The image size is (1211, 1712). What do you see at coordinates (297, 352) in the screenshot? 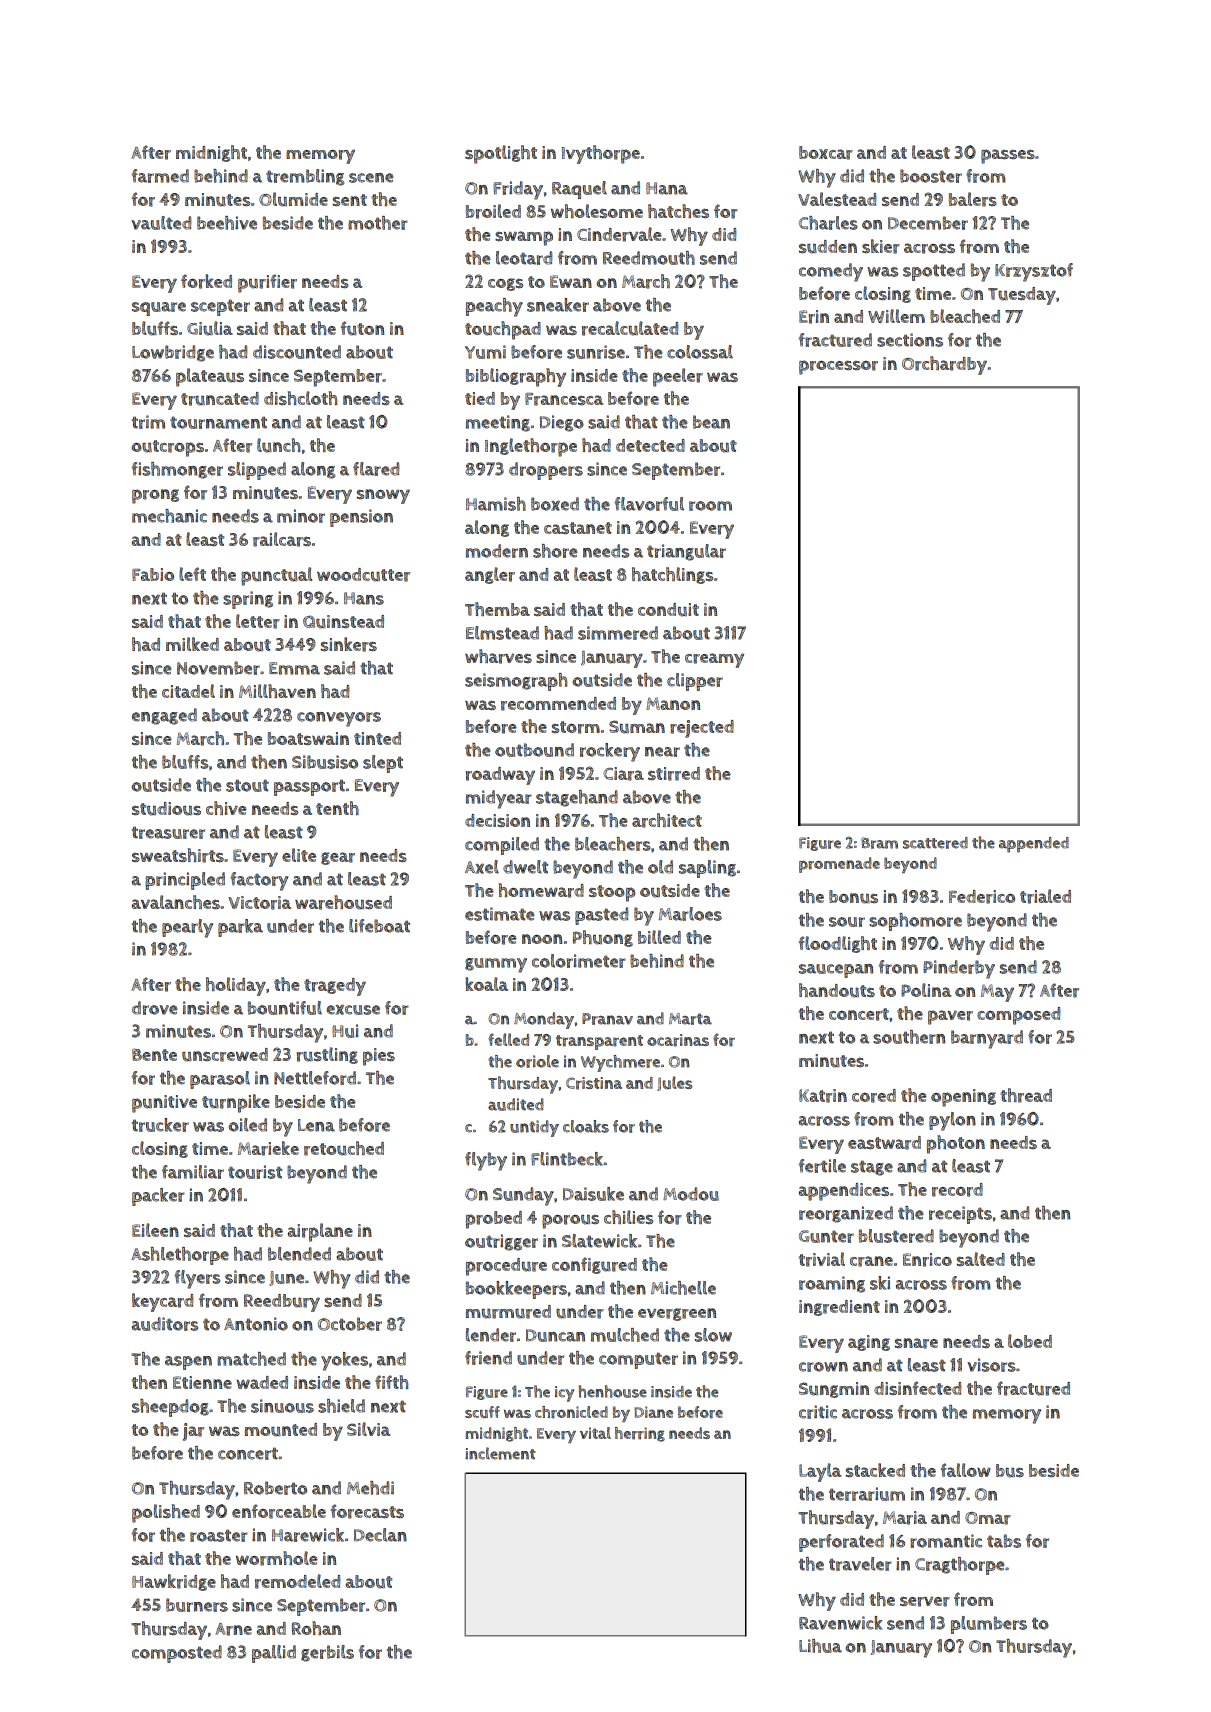
I see `discounted` at bounding box center [297, 352].
